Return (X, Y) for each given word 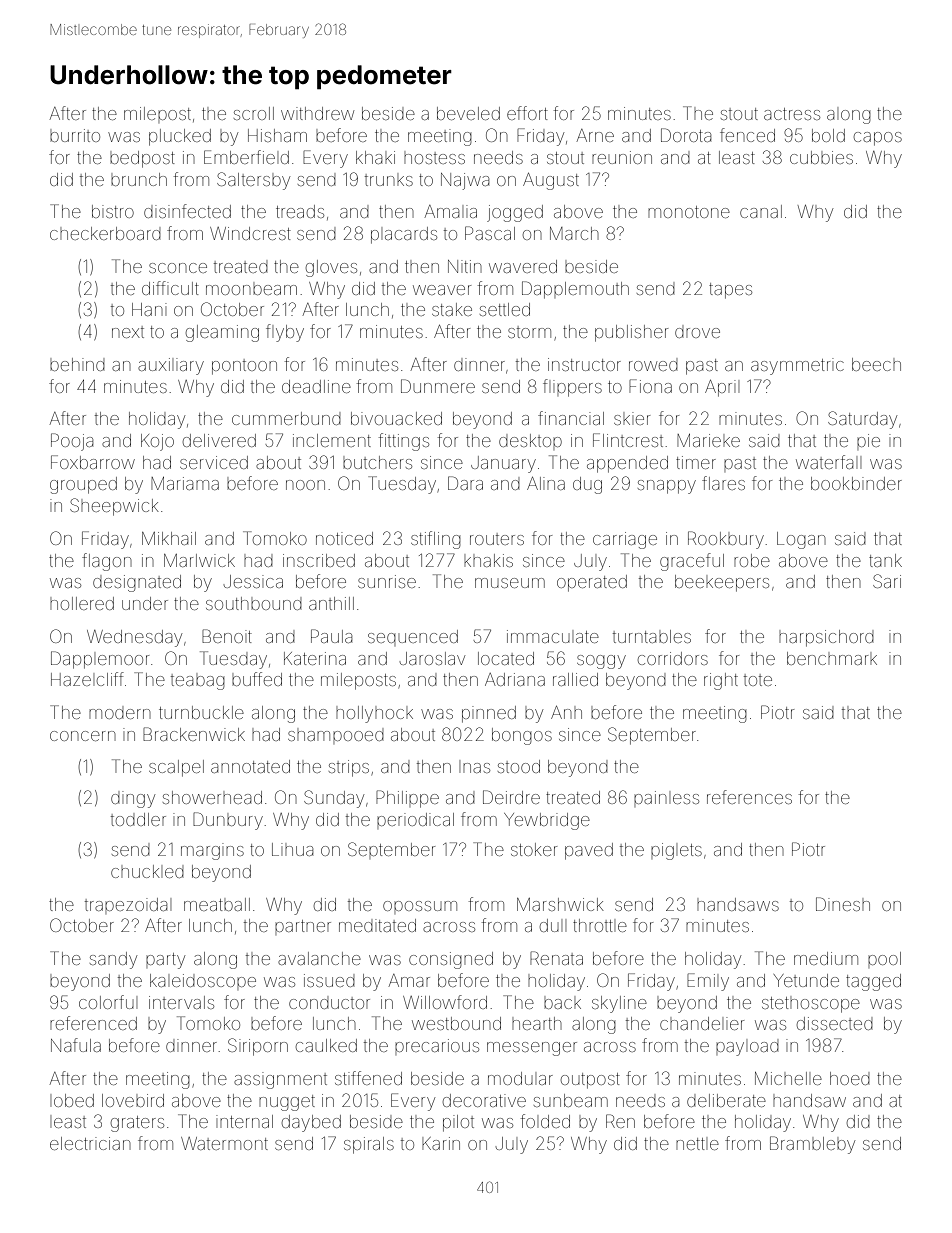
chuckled (147, 871)
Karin (441, 1143)
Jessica (253, 581)
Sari (887, 581)
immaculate (553, 636)
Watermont (224, 1143)
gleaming (222, 333)
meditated (377, 925)
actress (792, 114)
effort (527, 113)
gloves (331, 268)
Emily (708, 982)
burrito (75, 135)
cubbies (821, 157)
